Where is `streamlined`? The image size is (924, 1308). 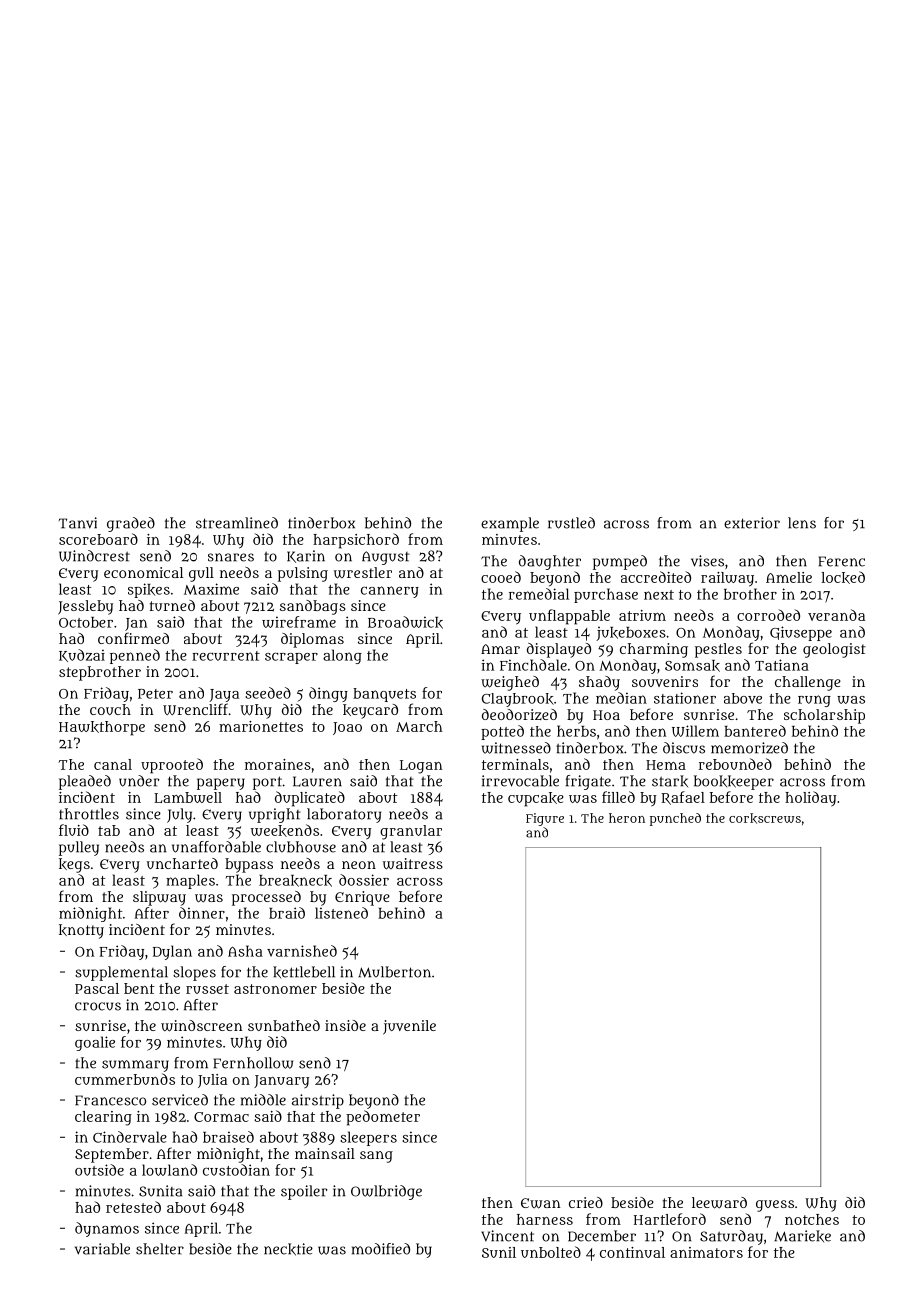 streamlined is located at coordinates (237, 523).
